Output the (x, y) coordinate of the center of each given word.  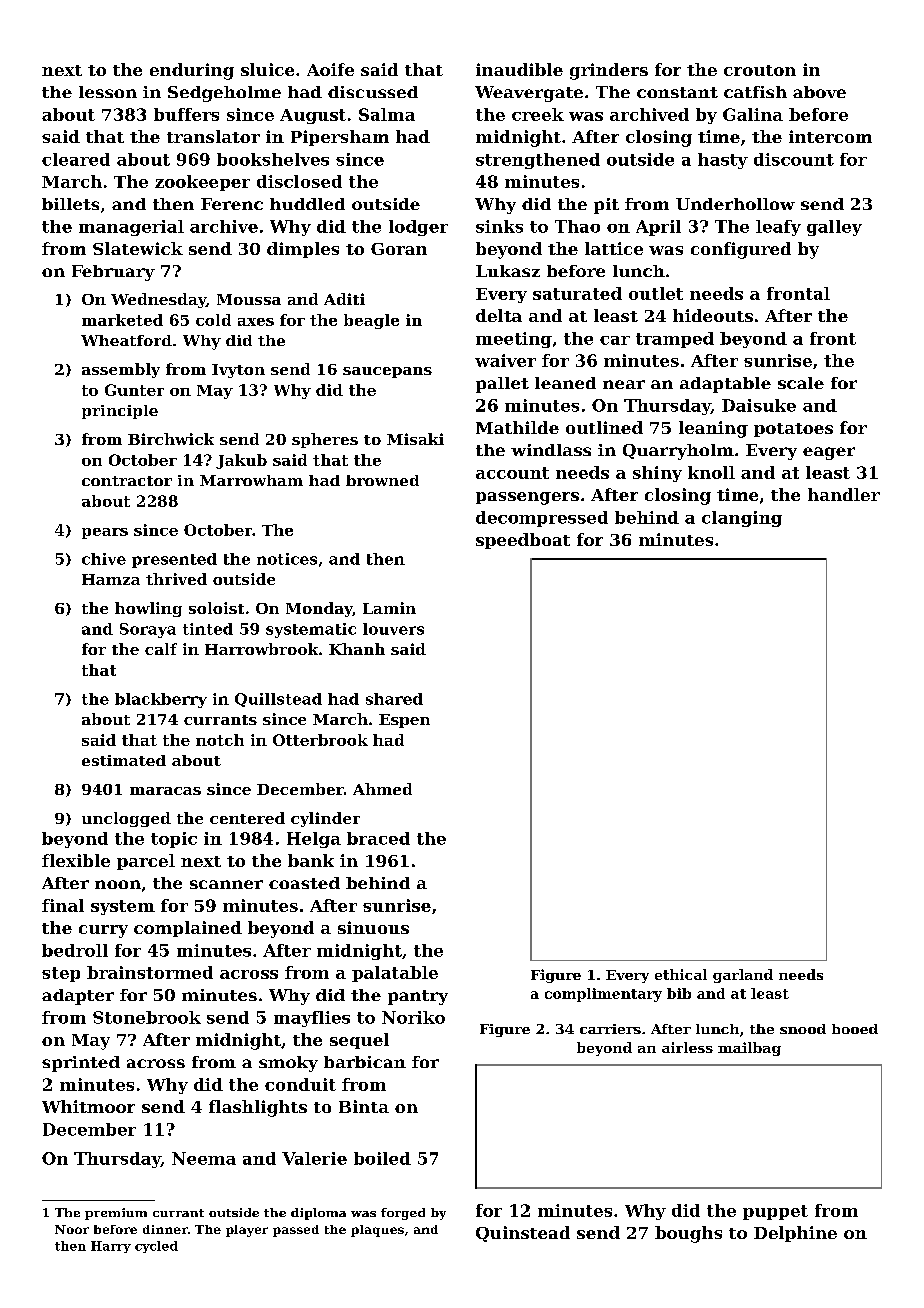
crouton (760, 70)
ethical (681, 974)
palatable (395, 974)
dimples (303, 250)
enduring (192, 71)
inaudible (519, 69)
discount (794, 159)
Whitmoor (88, 1106)
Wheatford (126, 340)
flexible (76, 860)
